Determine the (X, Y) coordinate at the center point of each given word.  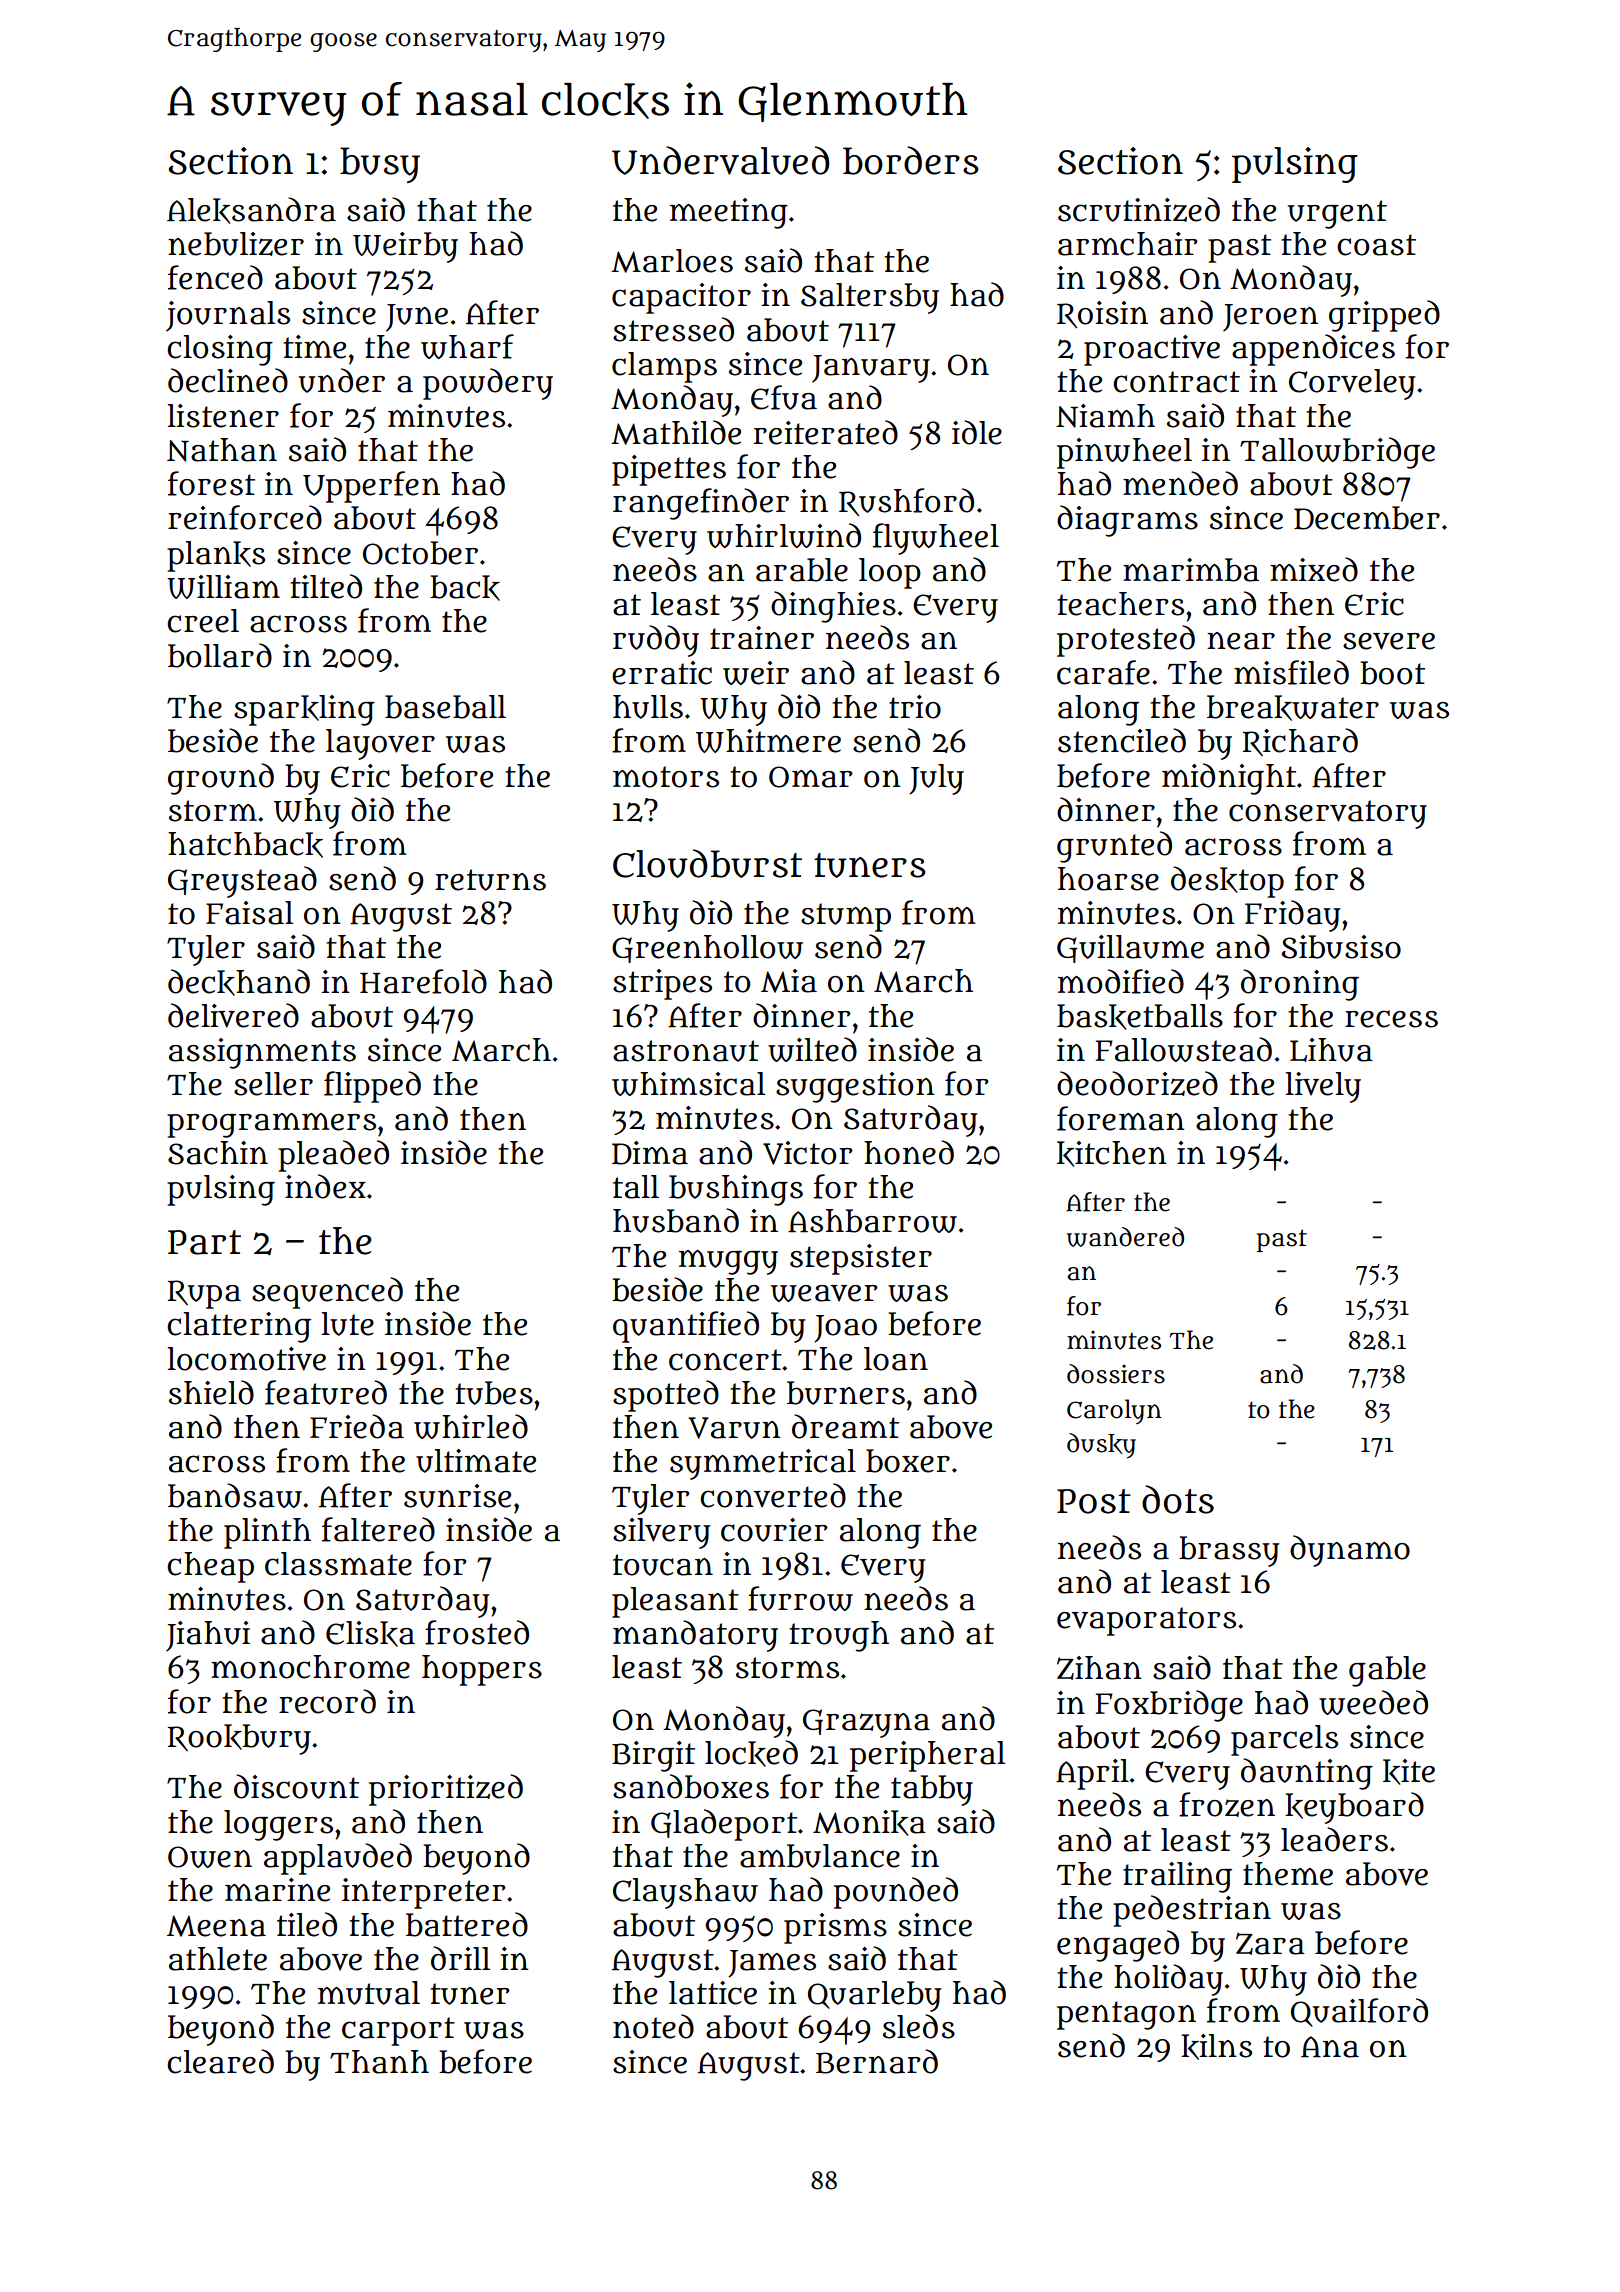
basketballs (1140, 1017)
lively (1323, 1087)
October (420, 553)
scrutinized (1139, 209)
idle (977, 432)
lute (348, 1324)
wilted (812, 1049)
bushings (736, 1190)
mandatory (695, 1636)
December (1367, 518)
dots (1178, 1499)
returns (490, 880)
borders (911, 160)
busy (380, 165)
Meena (216, 1926)
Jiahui (208, 1636)
